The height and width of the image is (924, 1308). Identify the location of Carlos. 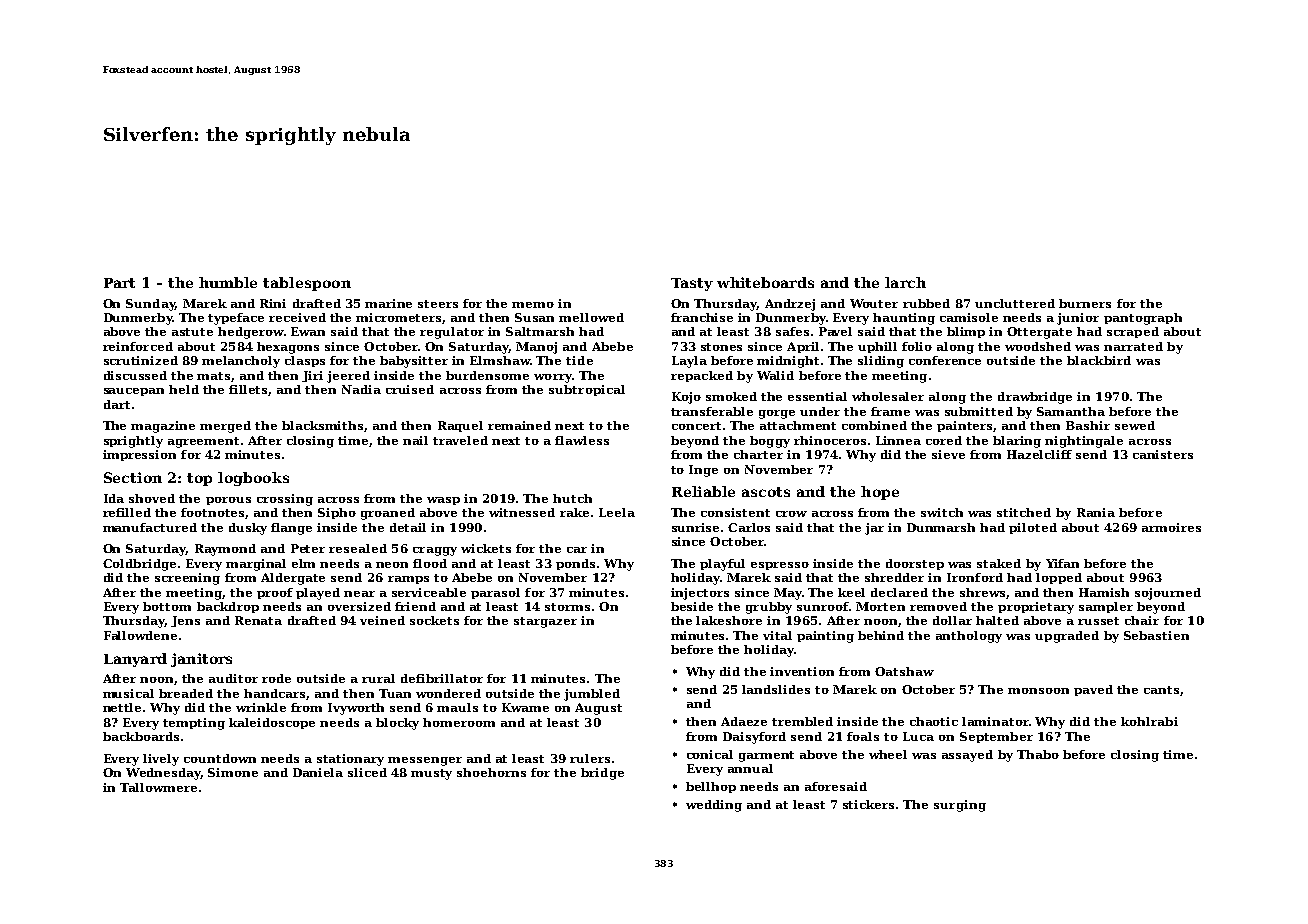
(749, 527).
